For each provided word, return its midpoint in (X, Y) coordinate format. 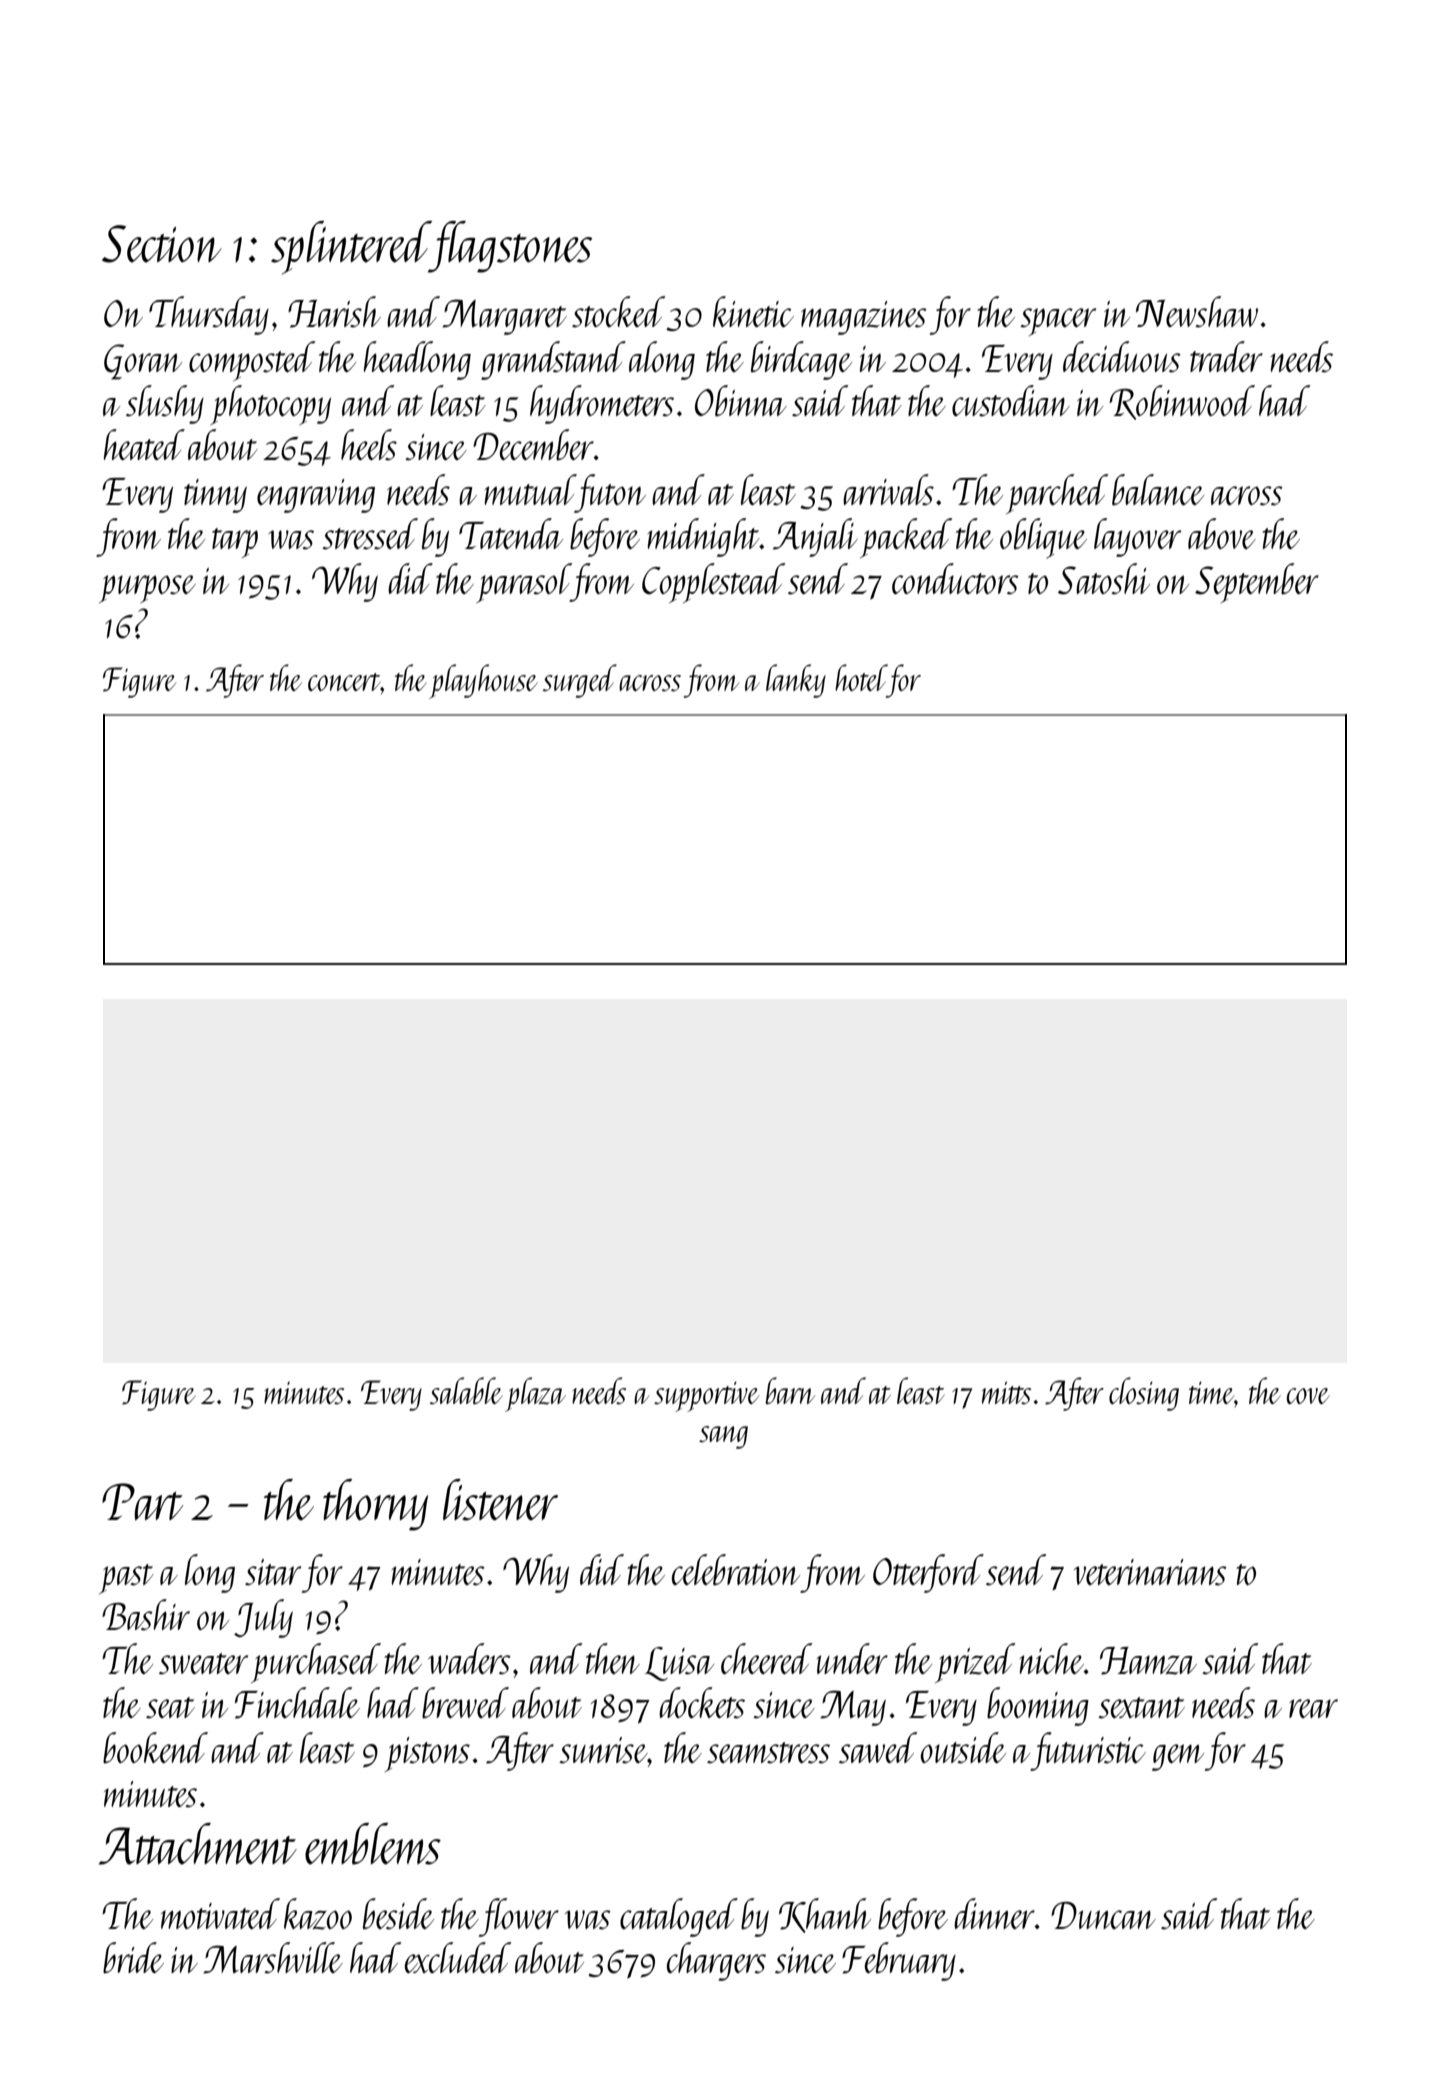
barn (790, 1390)
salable (466, 1390)
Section (162, 244)
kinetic (753, 312)
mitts (1006, 1392)
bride (133, 1958)
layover (1137, 537)
